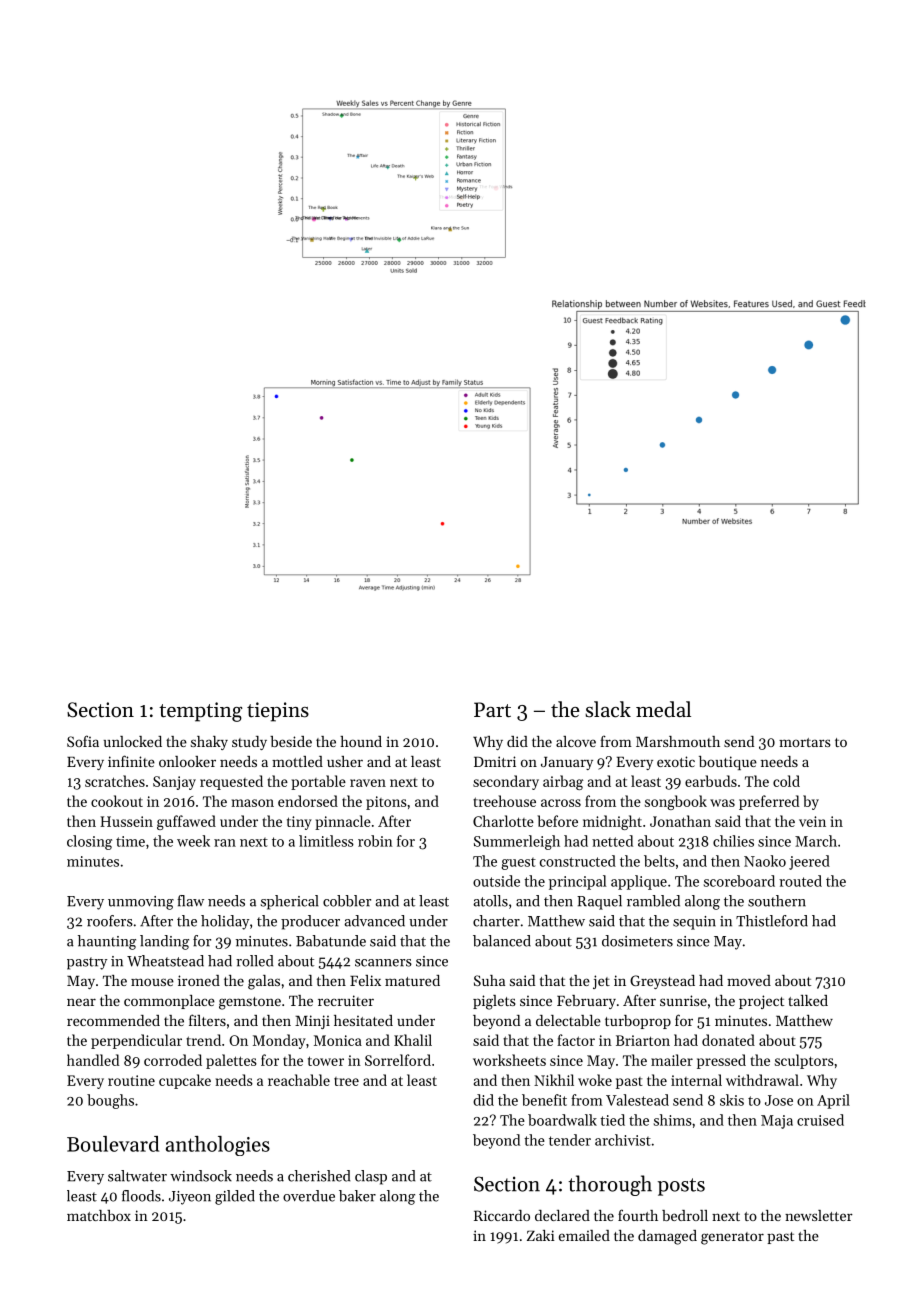  I want to click on Zaki, so click(541, 1235).
